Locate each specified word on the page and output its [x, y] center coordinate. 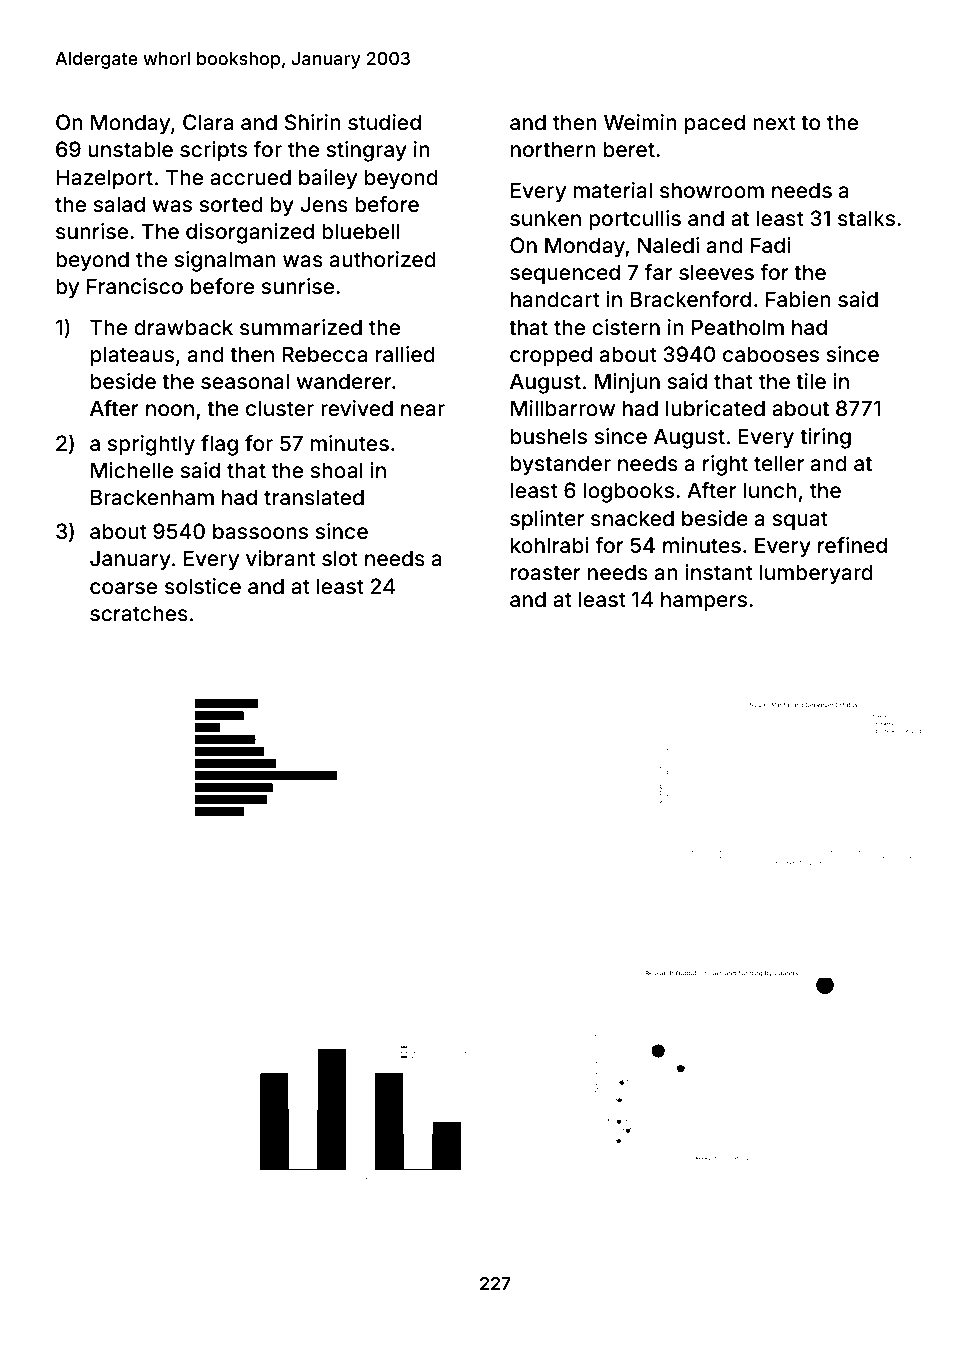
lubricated [715, 408]
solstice [203, 586]
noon [170, 410]
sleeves [716, 272]
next [774, 122]
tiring [825, 438]
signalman [225, 261]
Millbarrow [563, 408]
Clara [208, 122]
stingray [366, 151]
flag [219, 445]
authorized [383, 259]
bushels [549, 436]
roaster [546, 573]
